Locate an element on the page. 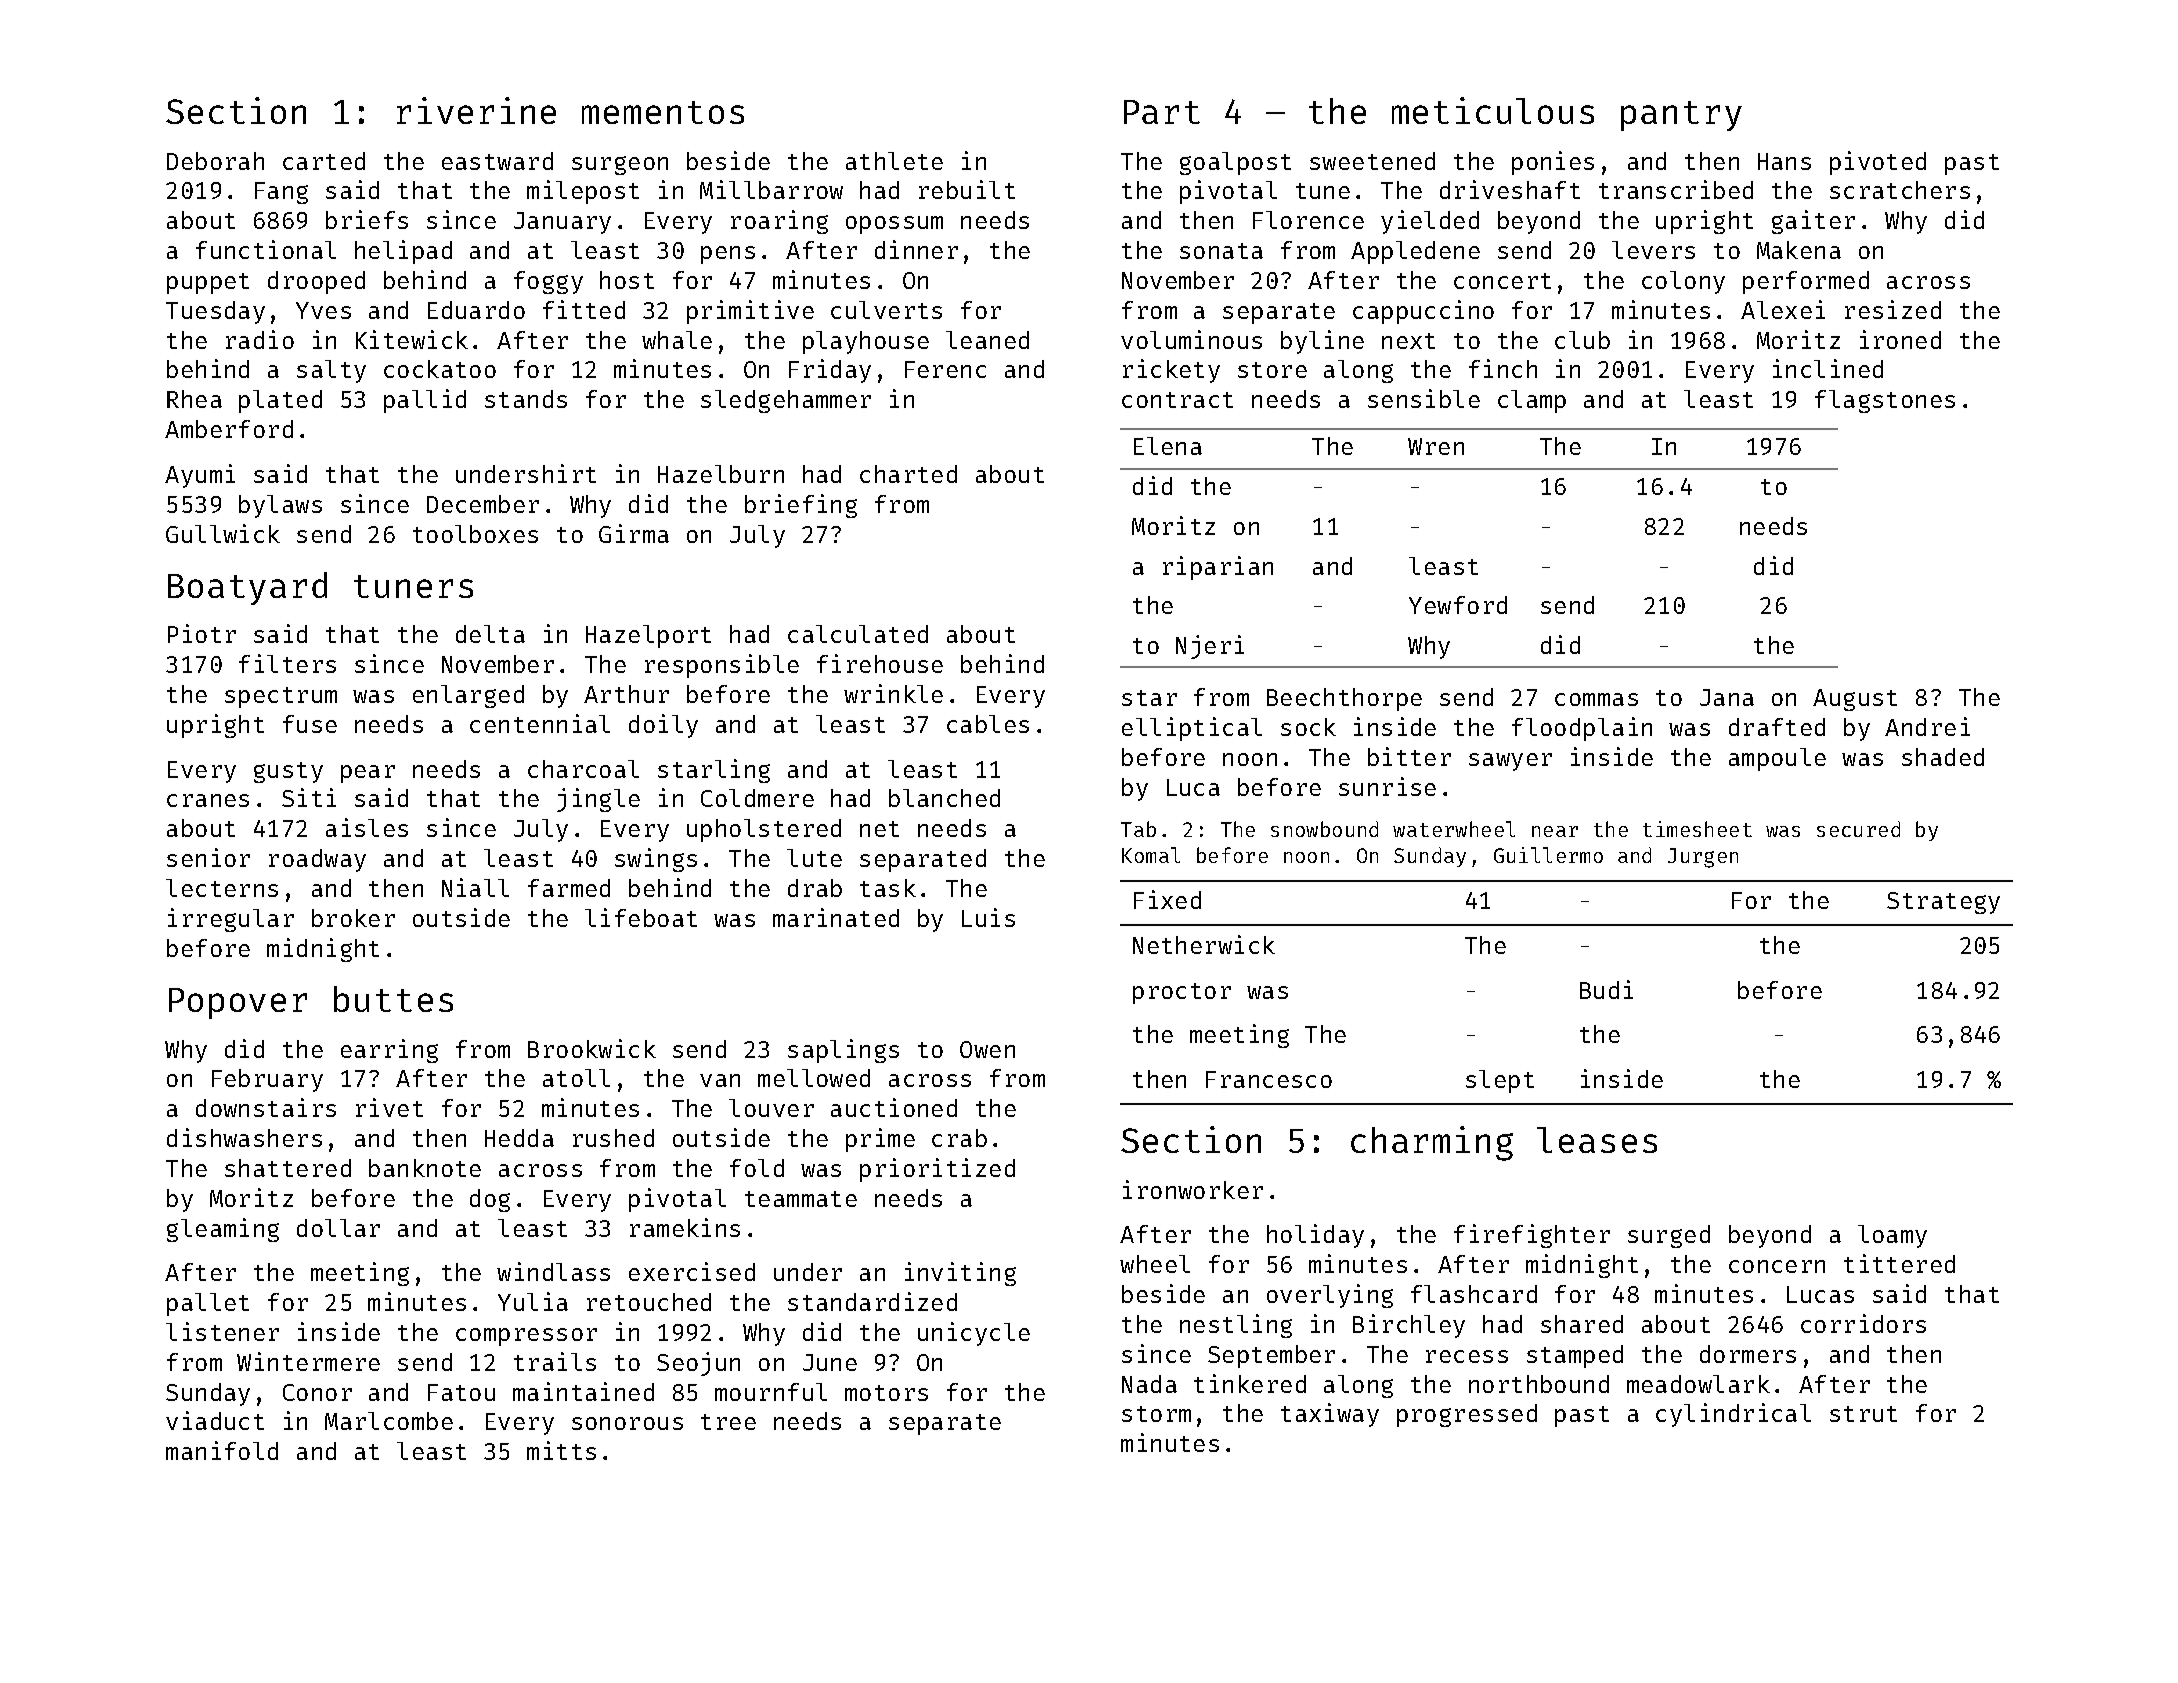 Image resolution: width=2178 pixels, height=1683 pixels. flagstones is located at coordinates (1885, 401).
